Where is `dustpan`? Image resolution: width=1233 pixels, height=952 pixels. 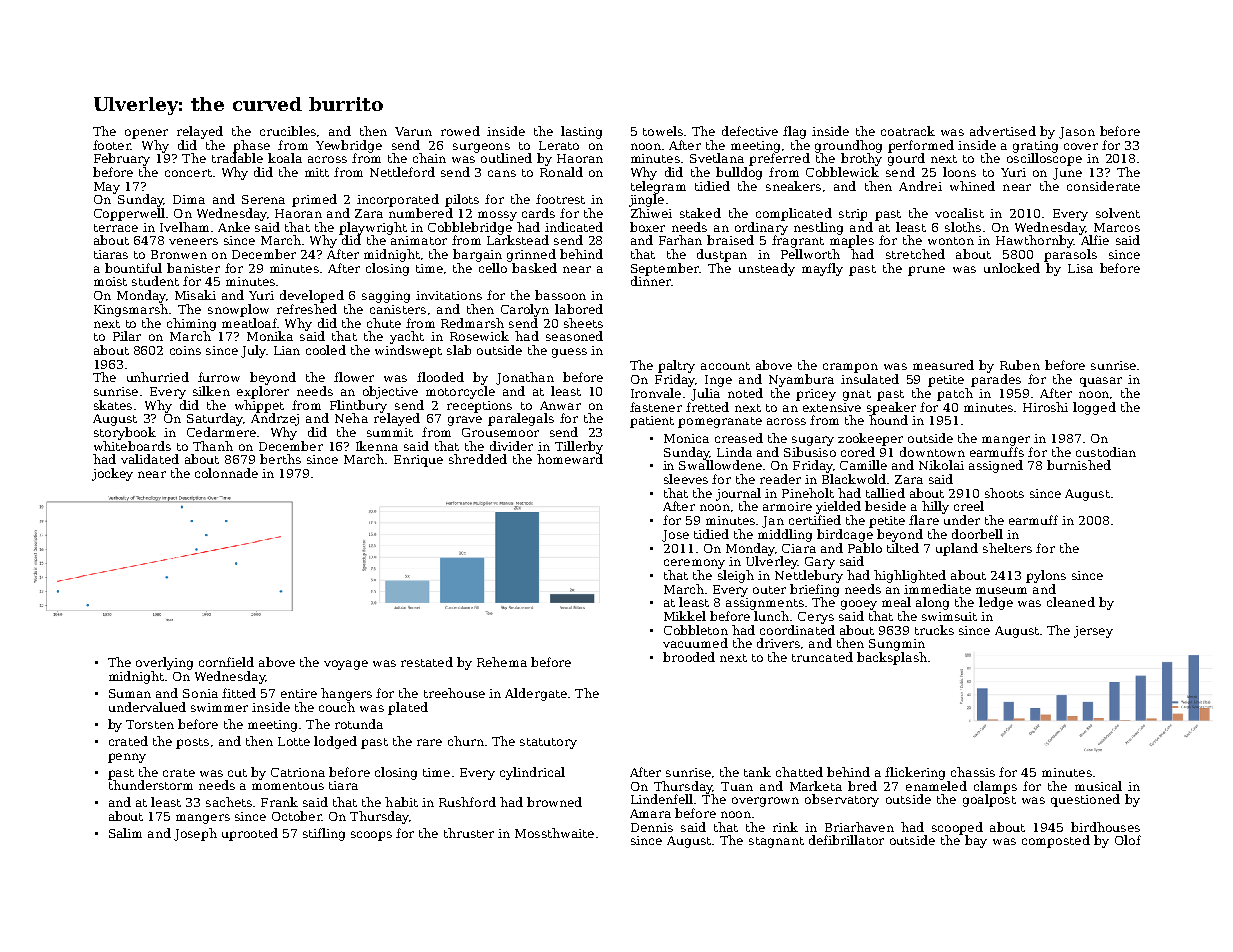 dustpan is located at coordinates (722, 255).
